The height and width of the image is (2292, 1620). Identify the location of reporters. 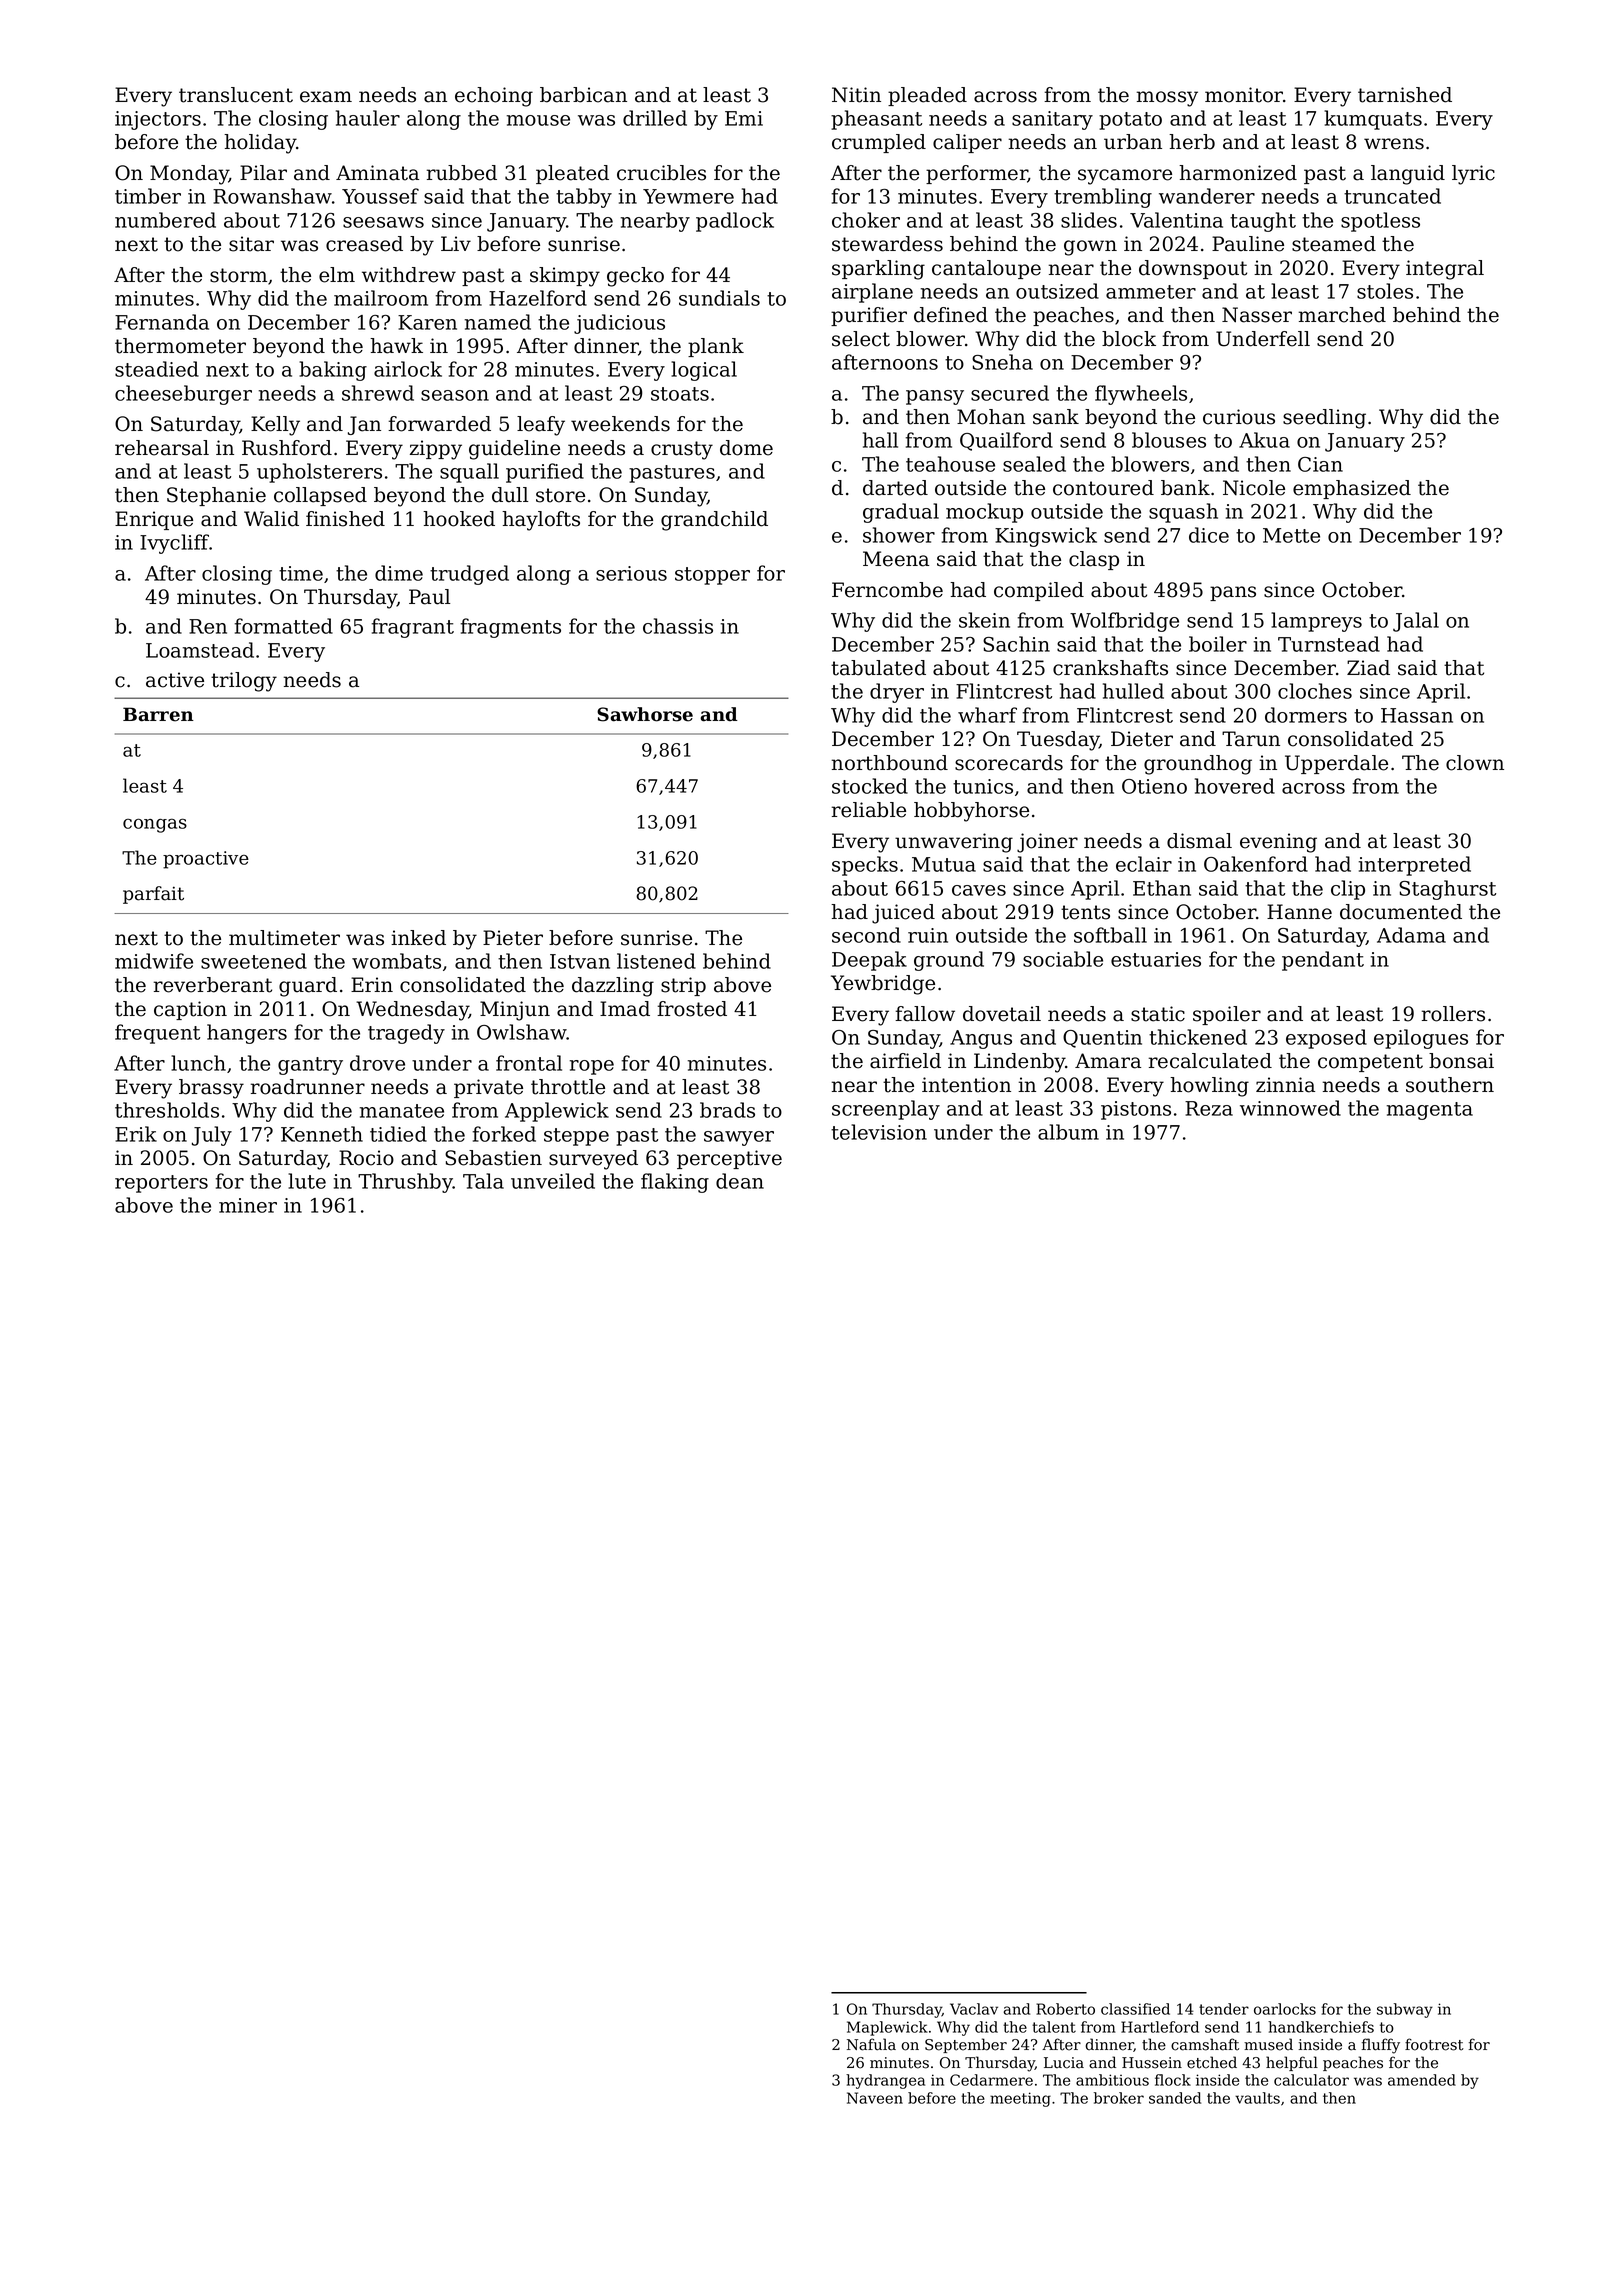
(161, 1184).
